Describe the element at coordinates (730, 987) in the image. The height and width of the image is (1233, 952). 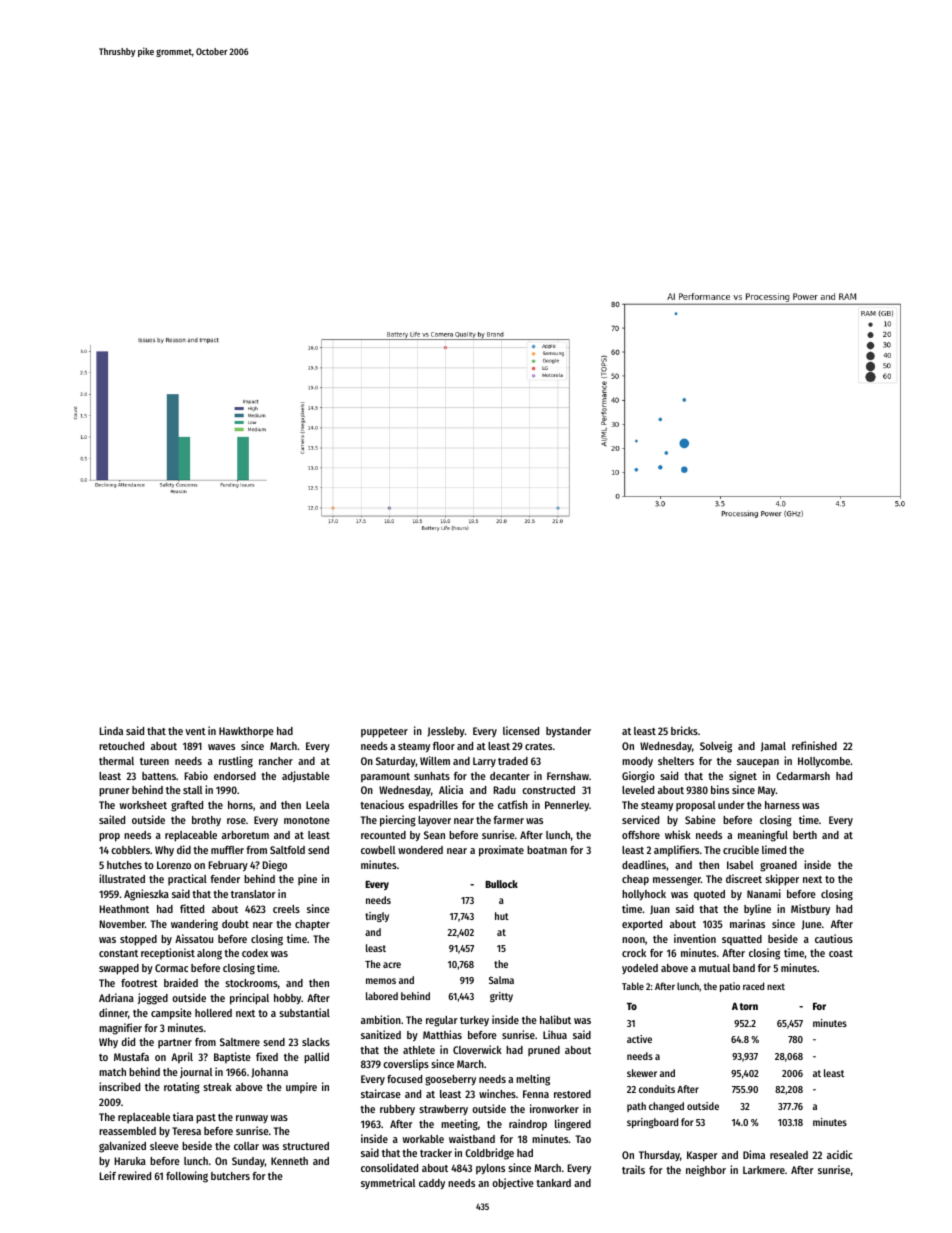
I see `patio` at that location.
